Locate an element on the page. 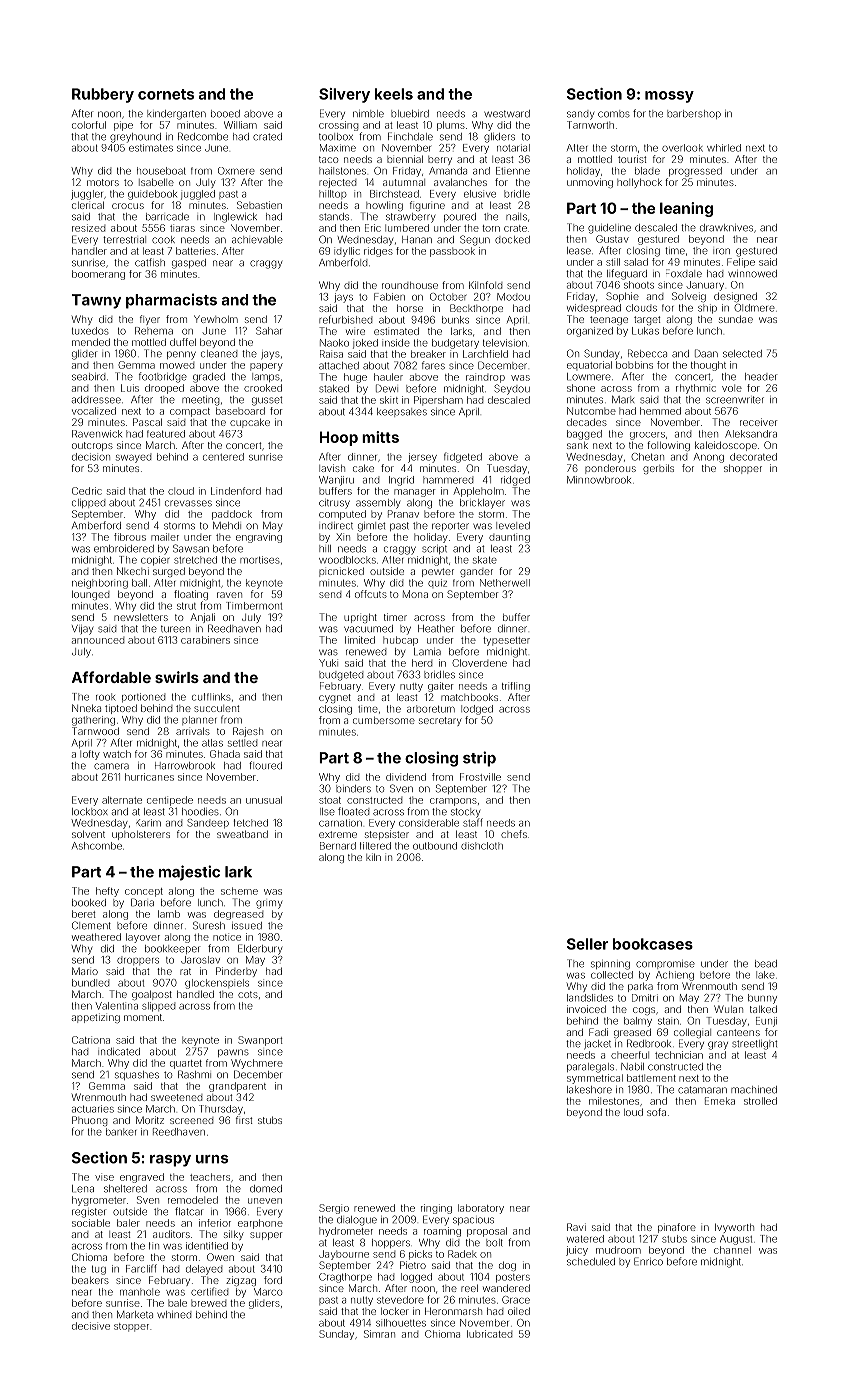  cornets is located at coordinates (166, 94).
